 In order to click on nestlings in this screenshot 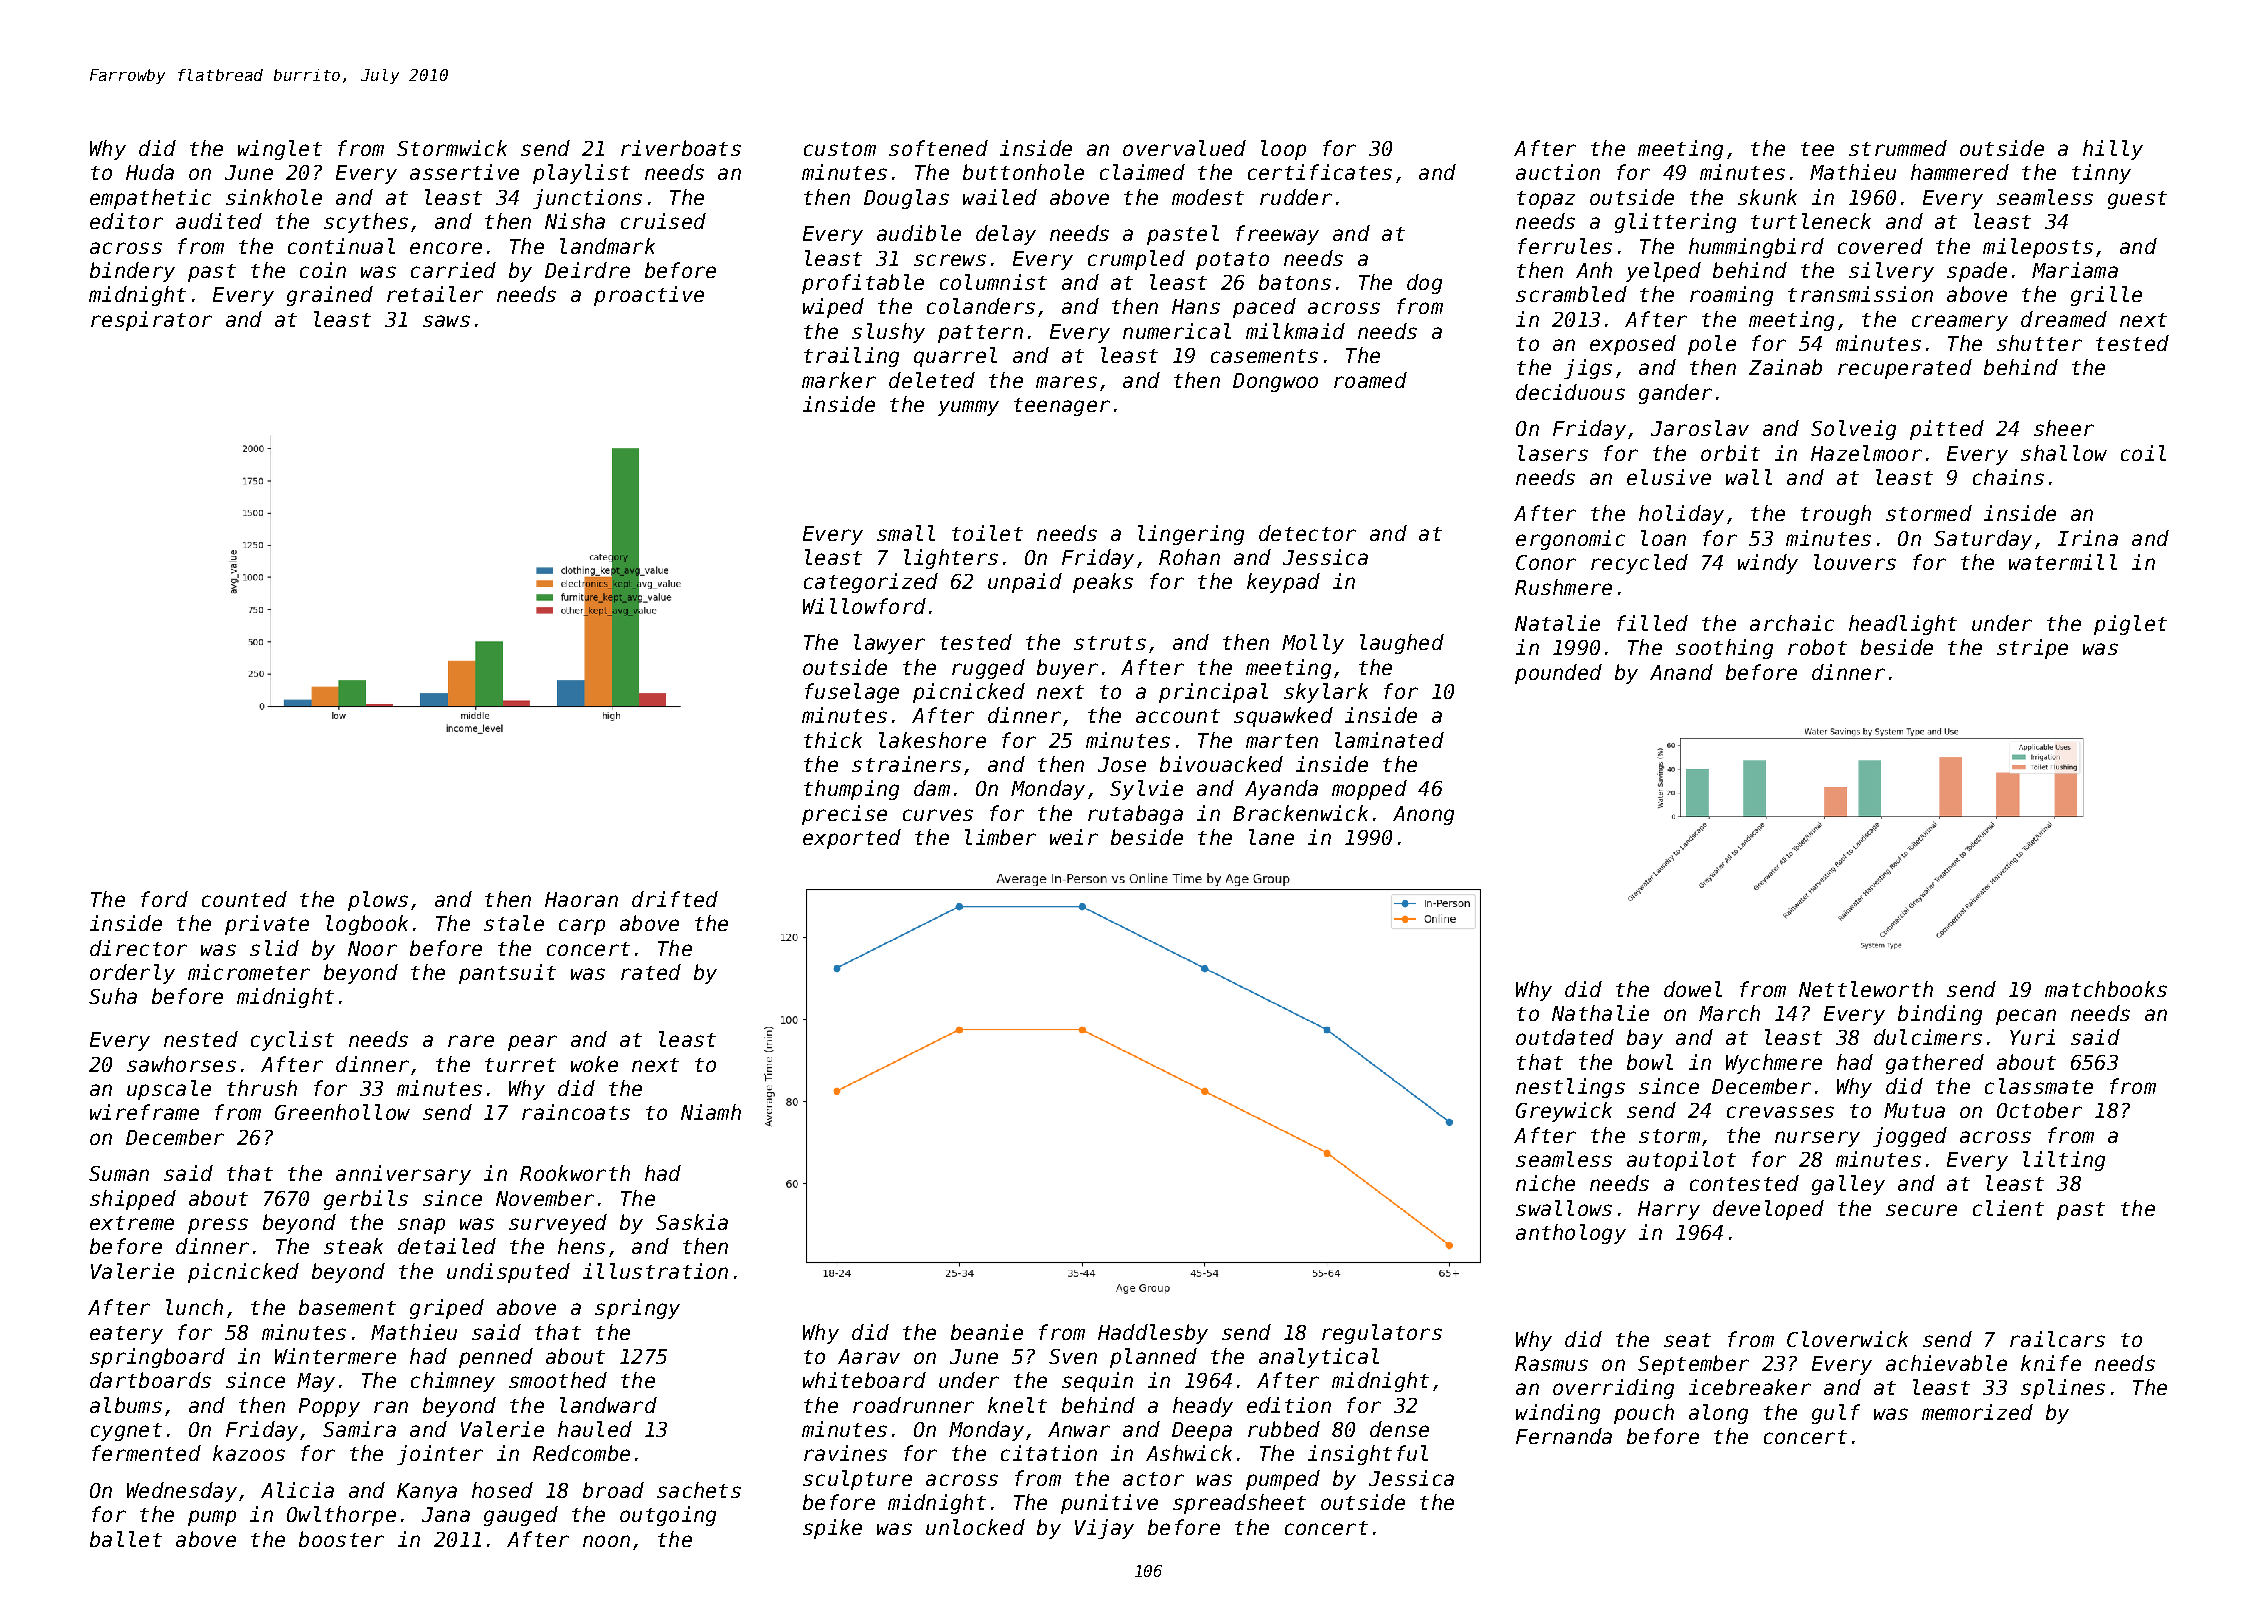, I will do `click(1570, 1088)`.
